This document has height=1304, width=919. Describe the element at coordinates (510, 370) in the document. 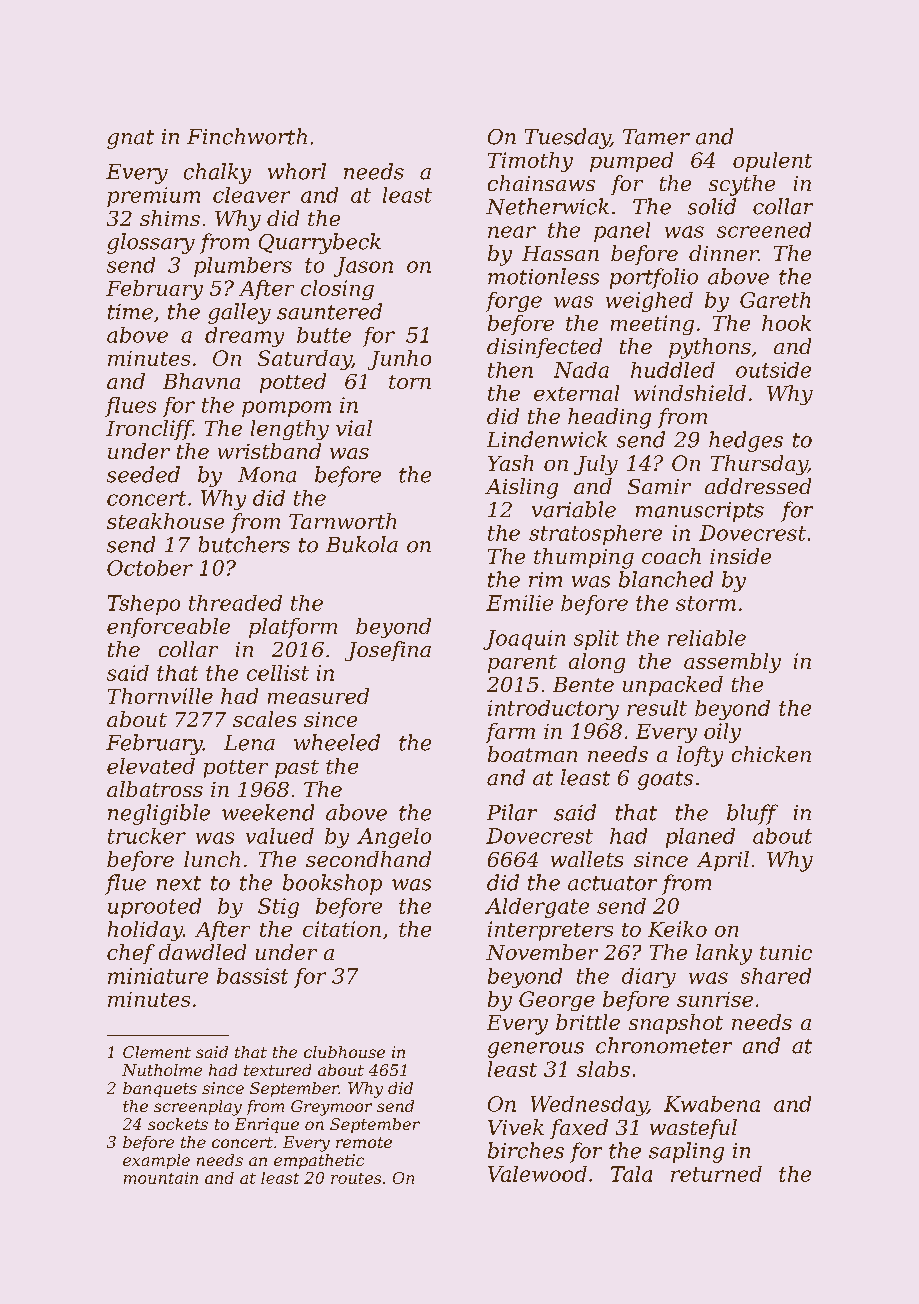

I see `then` at that location.
